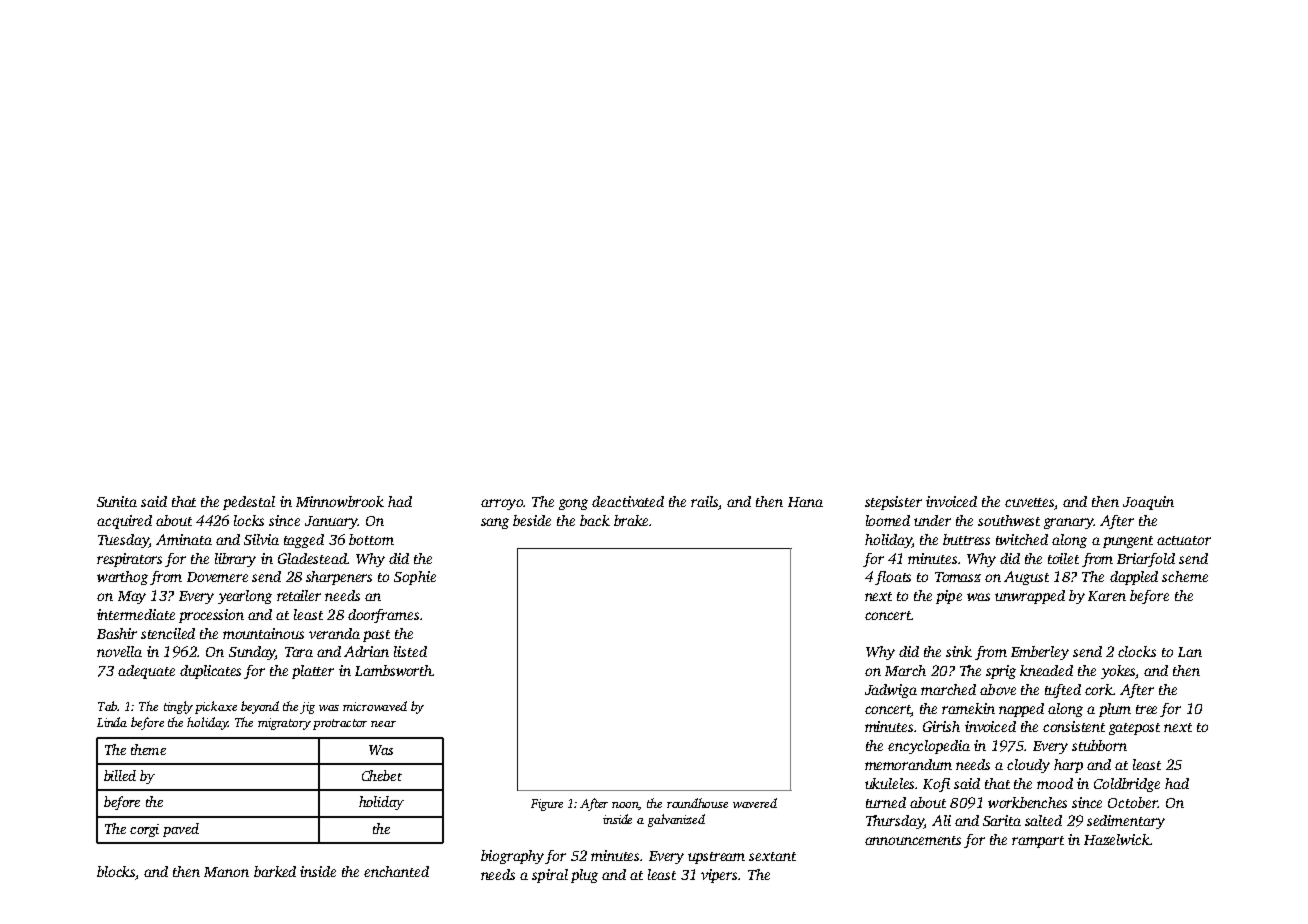 The image size is (1308, 924). Describe the element at coordinates (181, 830) in the screenshot. I see `paved` at that location.
